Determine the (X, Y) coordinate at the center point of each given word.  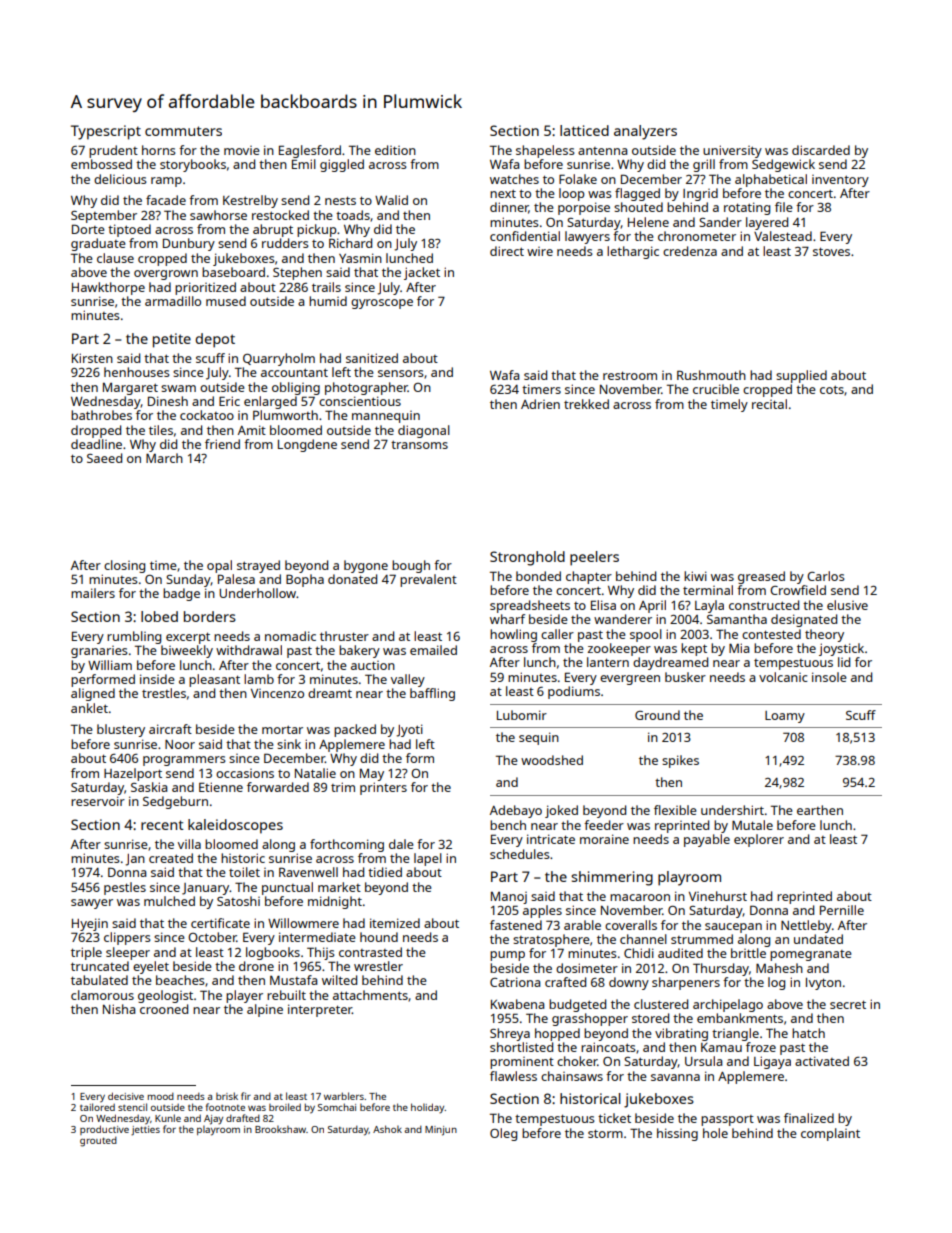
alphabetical (771, 180)
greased (761, 577)
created (171, 858)
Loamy (785, 717)
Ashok (387, 1129)
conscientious (360, 401)
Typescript (106, 132)
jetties (145, 1131)
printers (383, 788)
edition (395, 150)
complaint (830, 1134)
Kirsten (92, 358)
